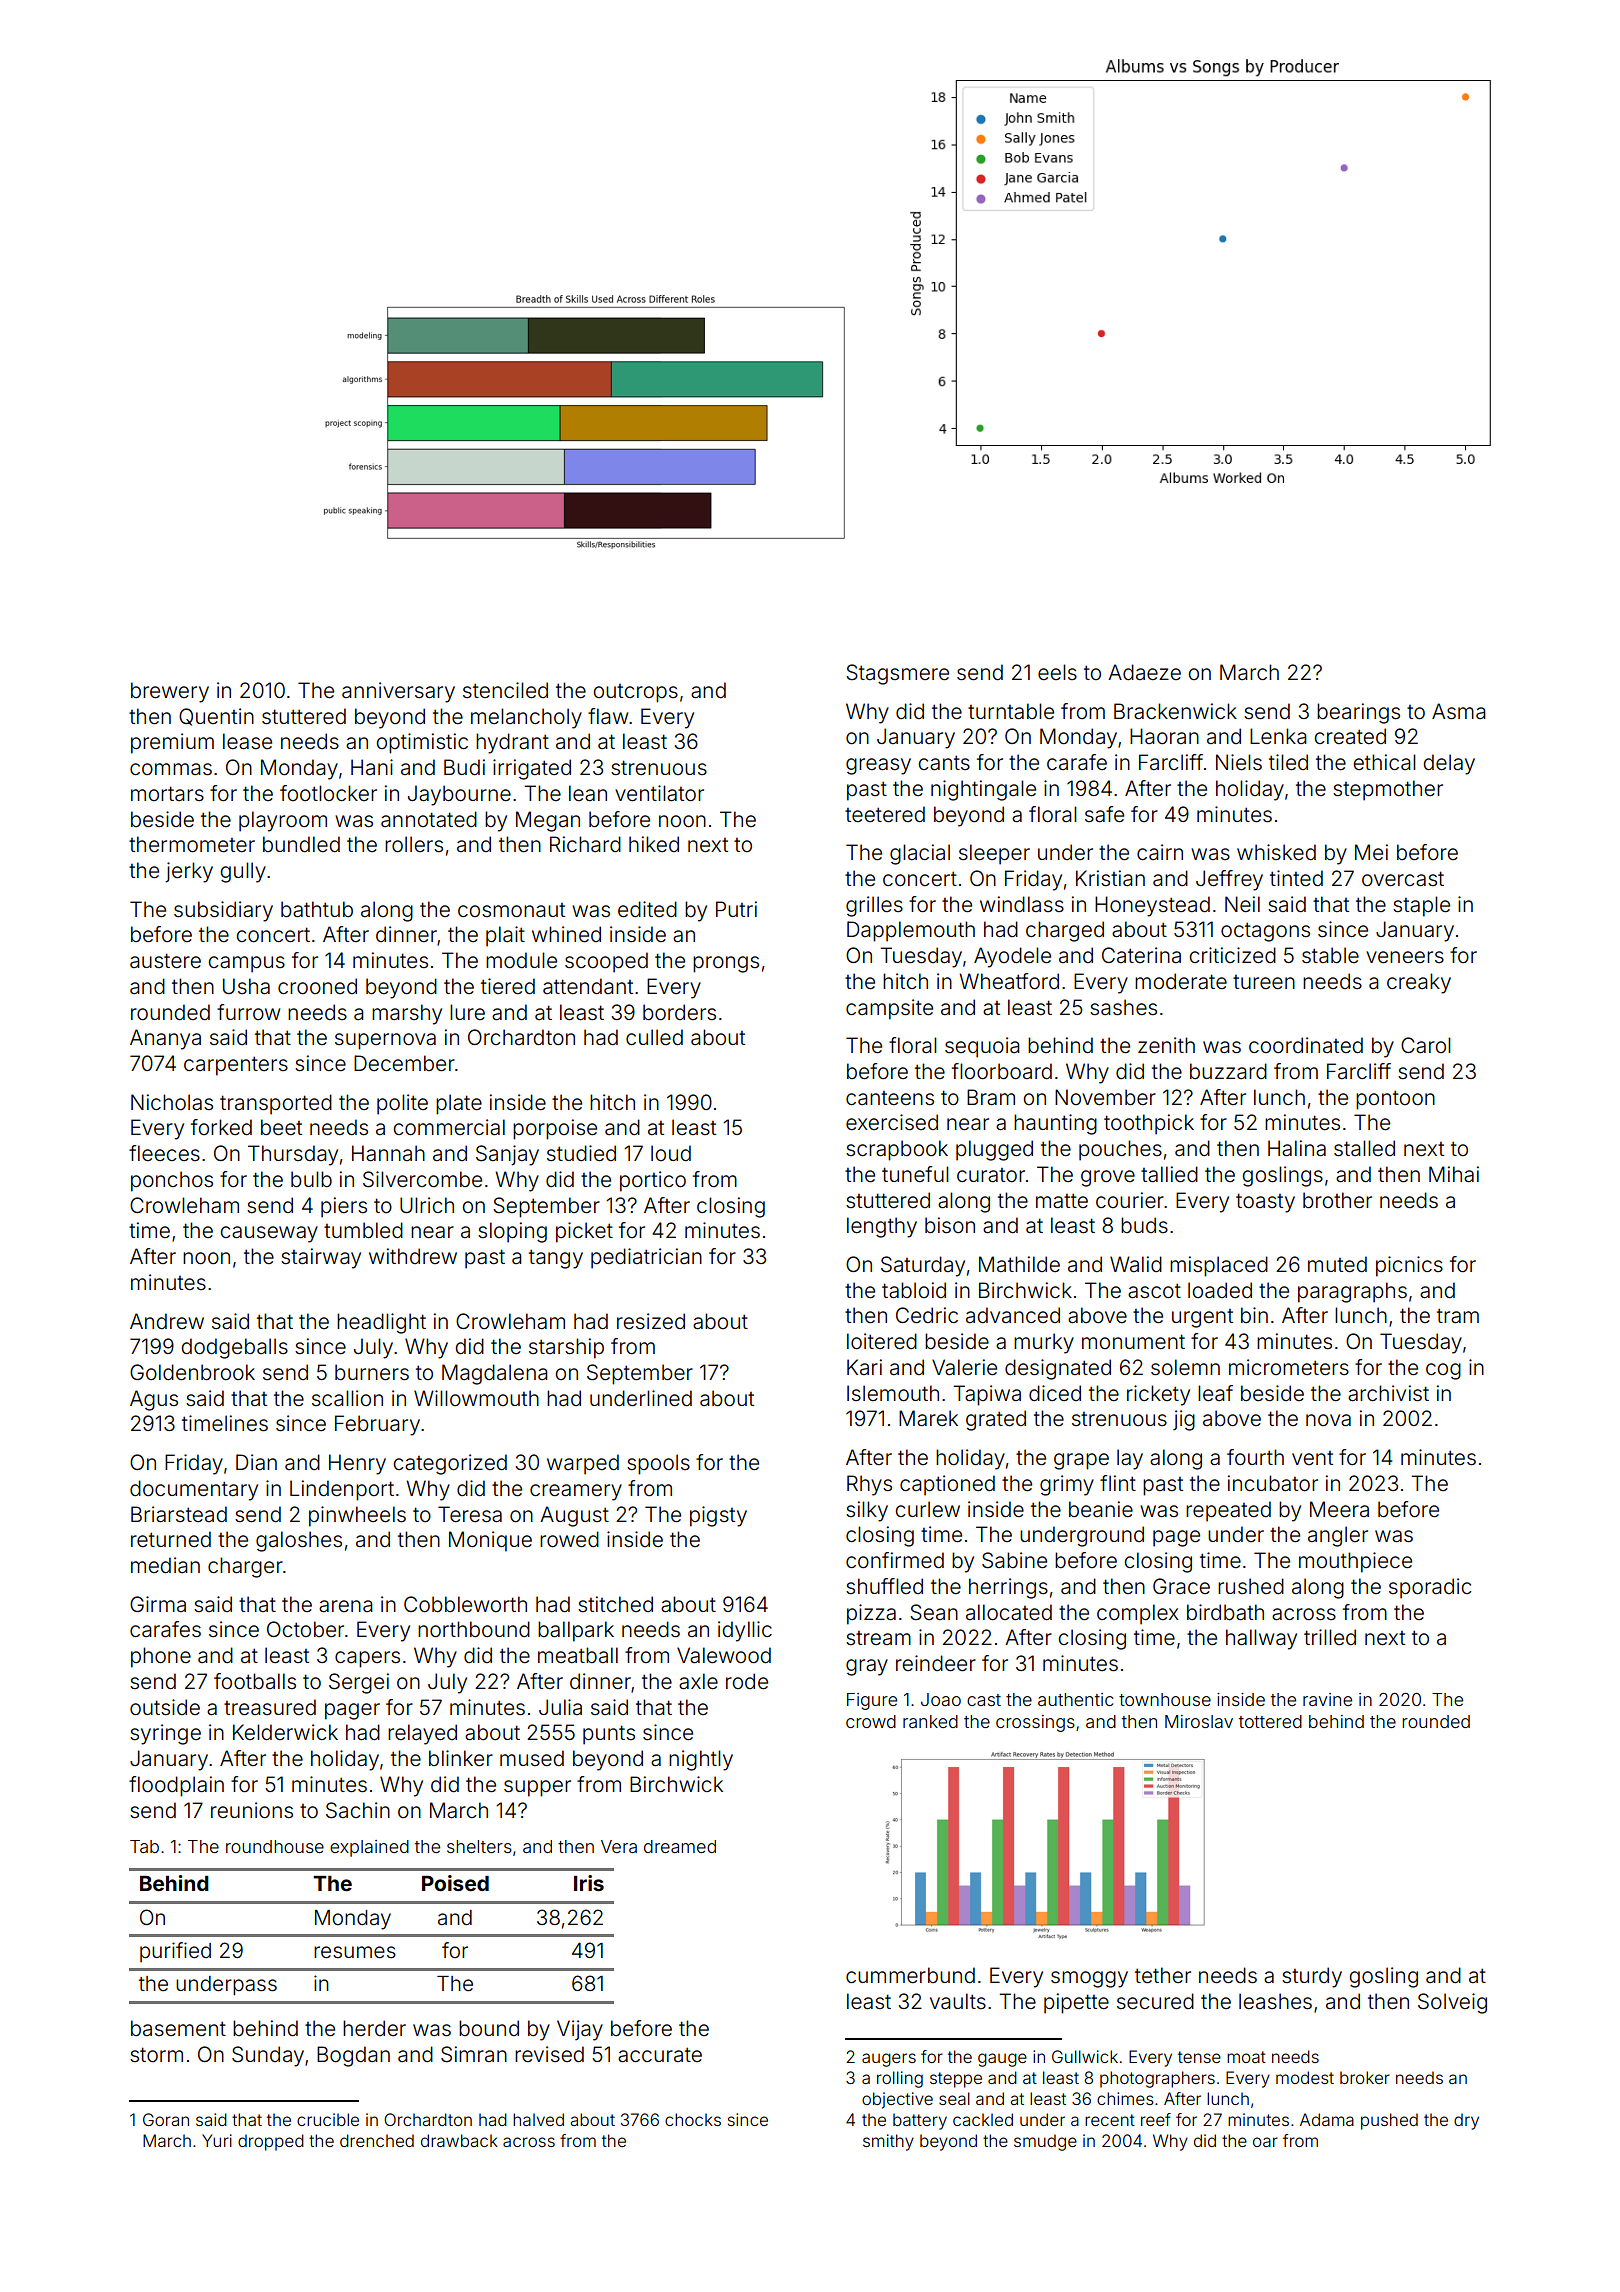 The height and width of the screenshot is (2292, 1620). Describe the element at coordinates (864, 1367) in the screenshot. I see `Kari` at that location.
